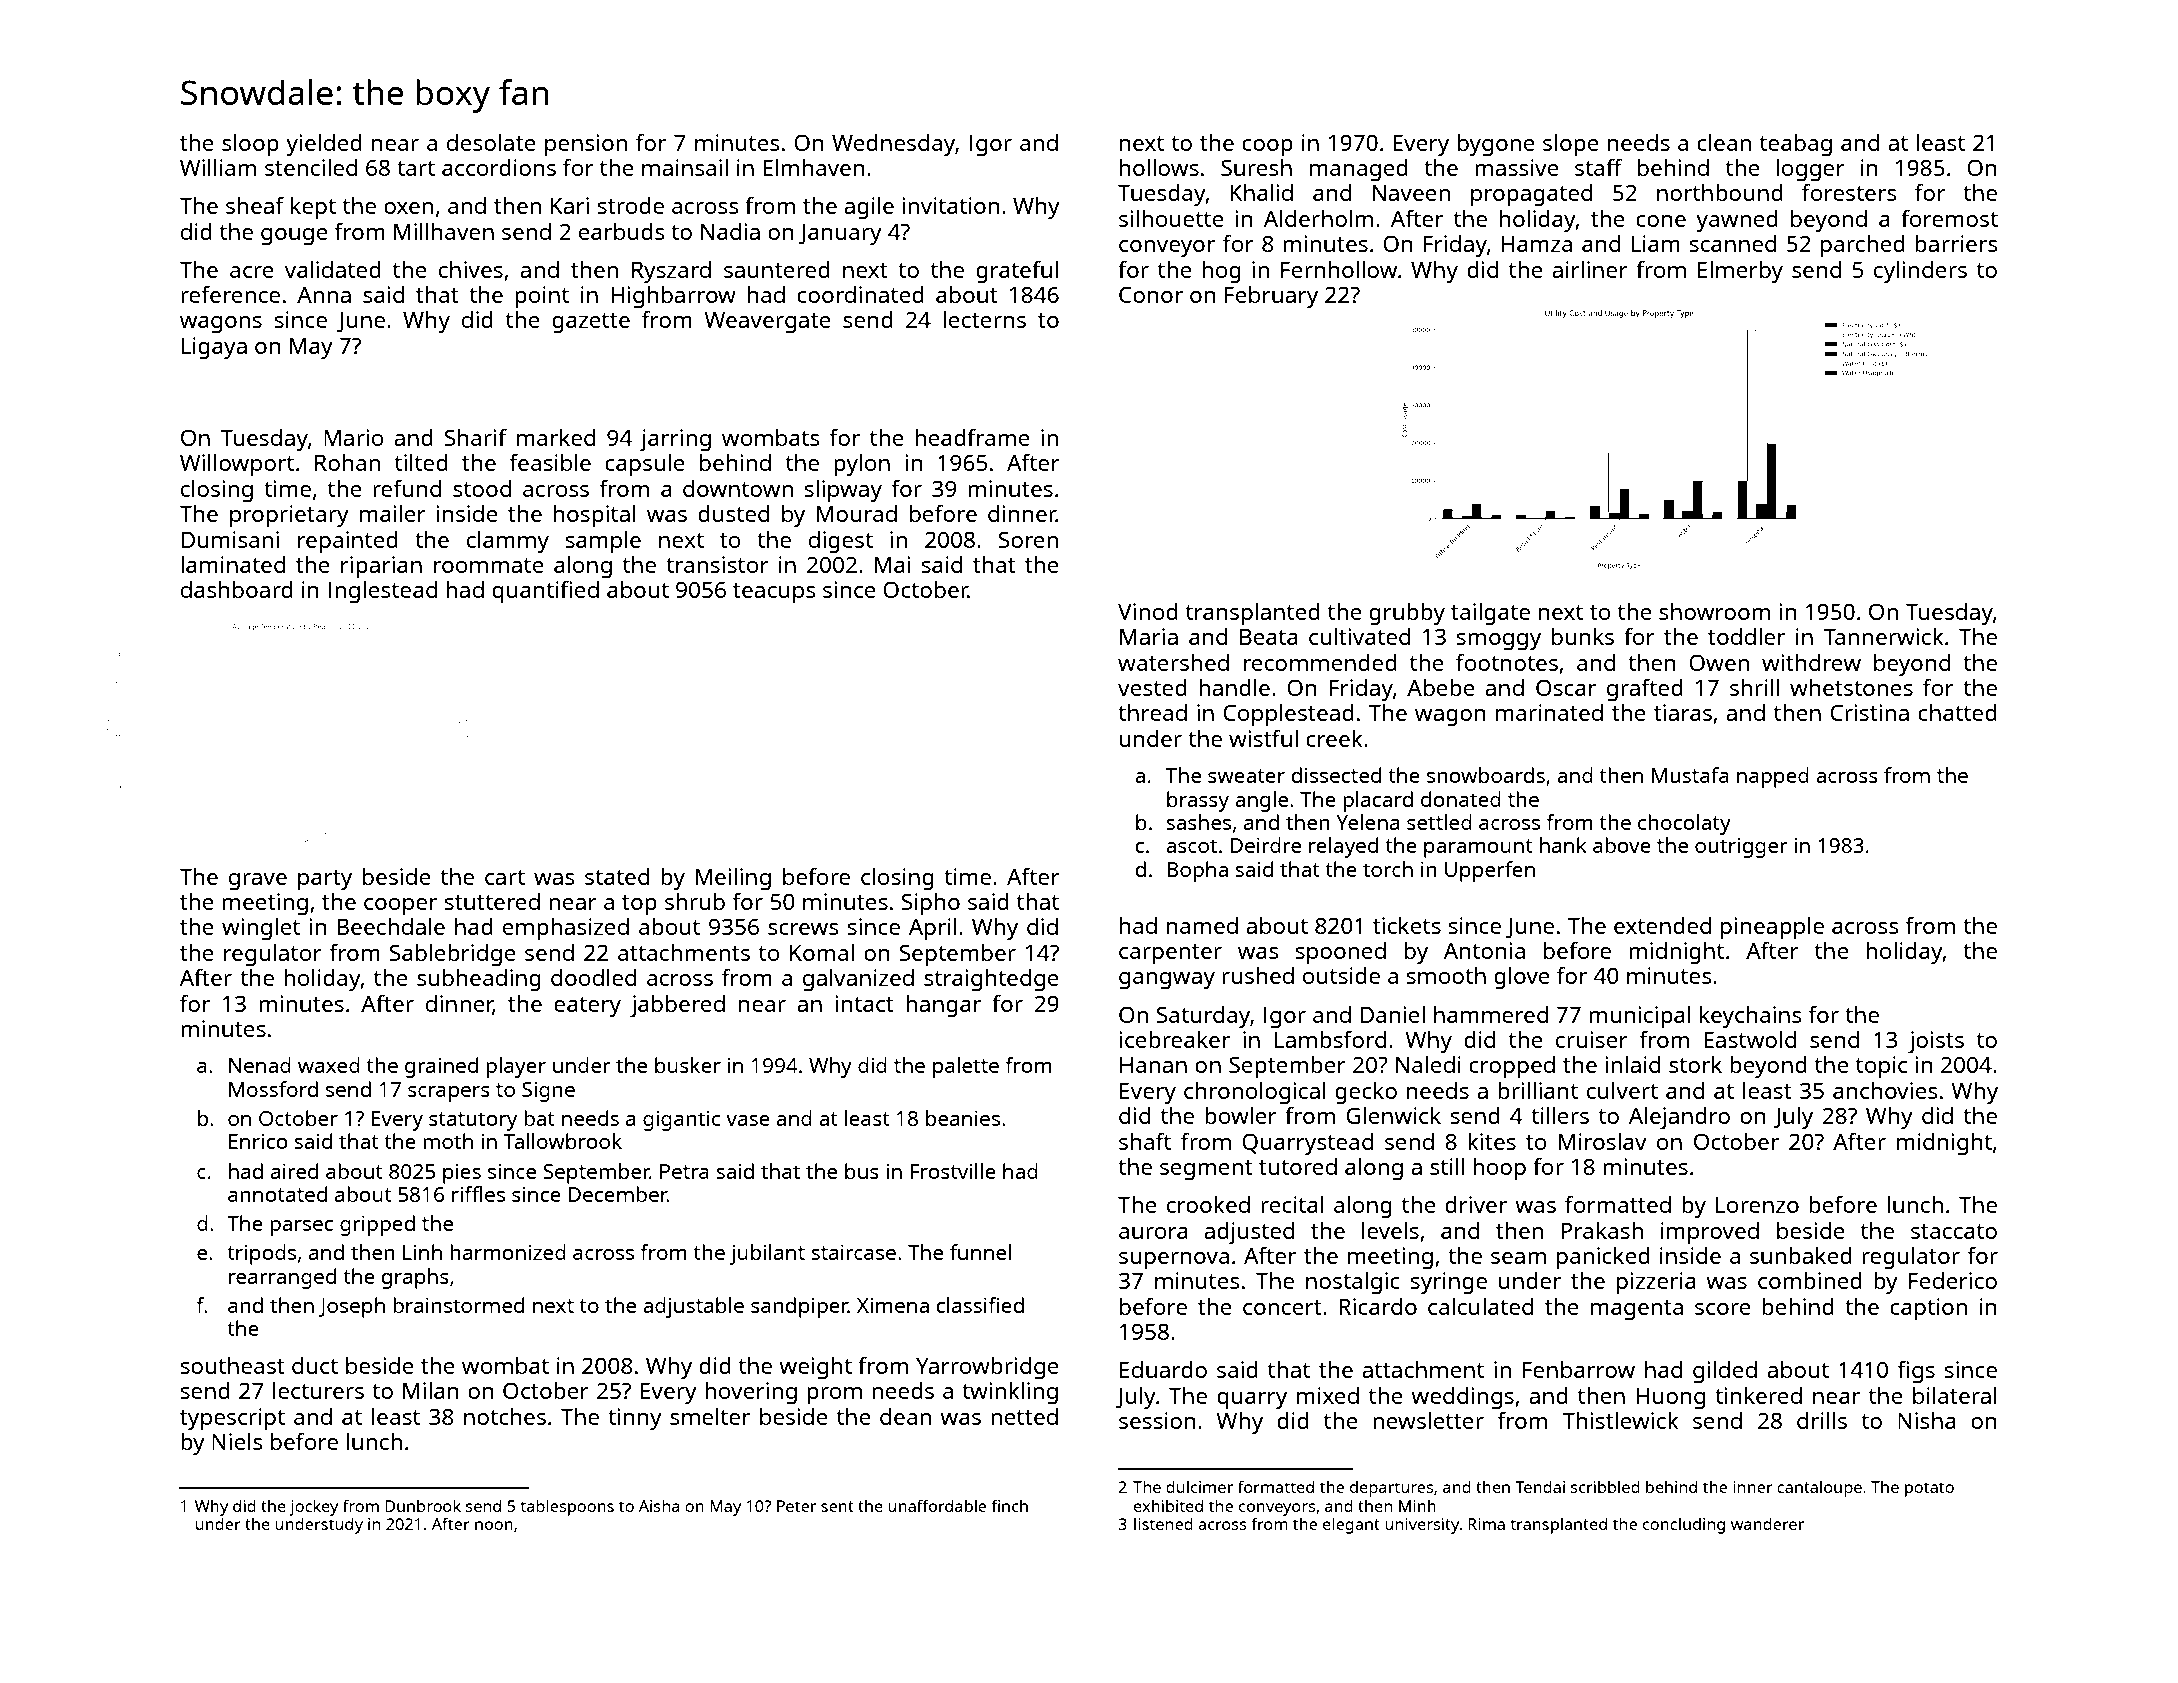 This image has width=2178, height=1683. What do you see at coordinates (1684, 1525) in the image?
I see `concluding` at bounding box center [1684, 1525].
